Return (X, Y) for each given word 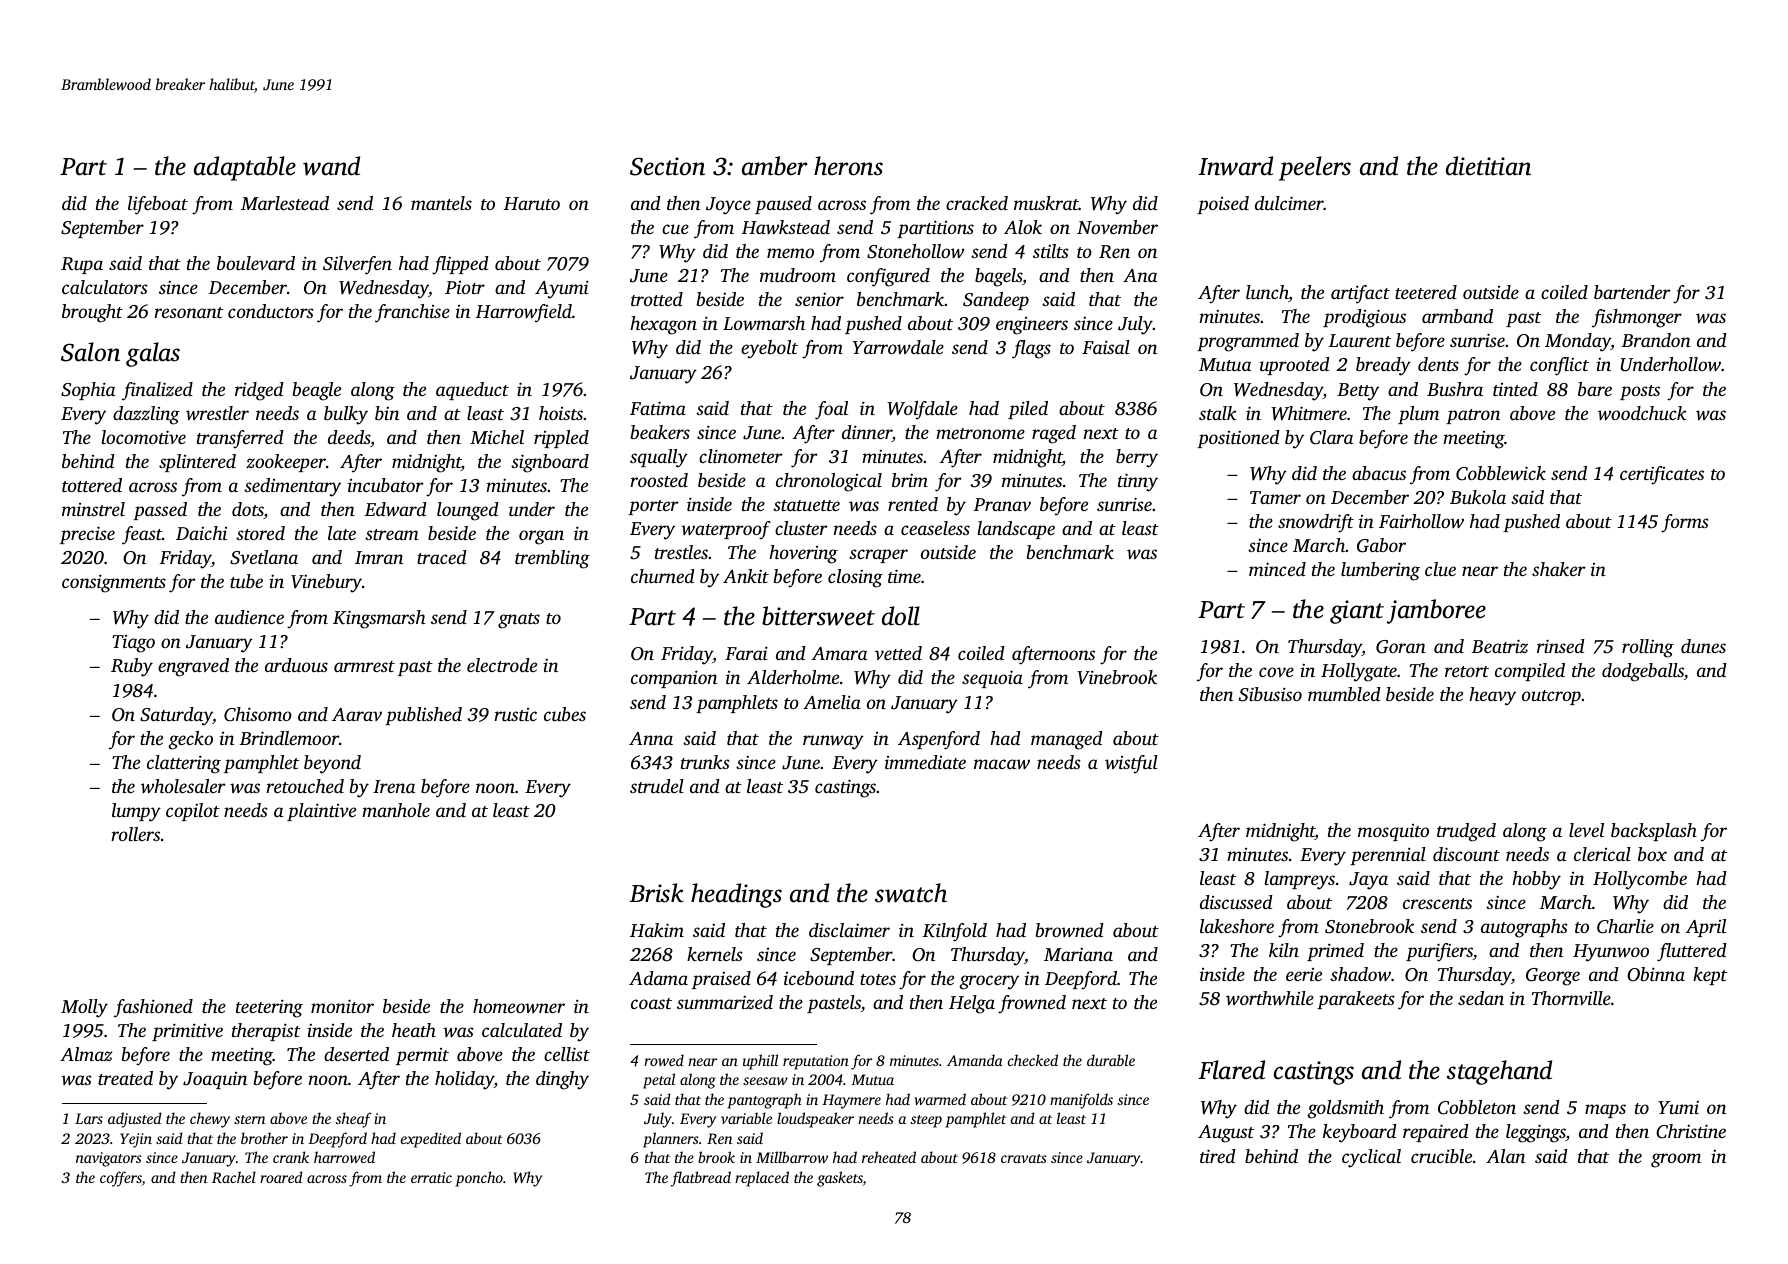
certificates (1662, 475)
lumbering (1380, 571)
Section (667, 166)
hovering (803, 554)
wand (331, 166)
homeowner (519, 1006)
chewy (210, 1120)
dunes (1703, 646)
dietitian (1488, 166)
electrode (502, 665)
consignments (114, 583)
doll (901, 616)
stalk (1218, 413)
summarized (725, 1002)
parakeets (1356, 1000)
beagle (316, 391)
